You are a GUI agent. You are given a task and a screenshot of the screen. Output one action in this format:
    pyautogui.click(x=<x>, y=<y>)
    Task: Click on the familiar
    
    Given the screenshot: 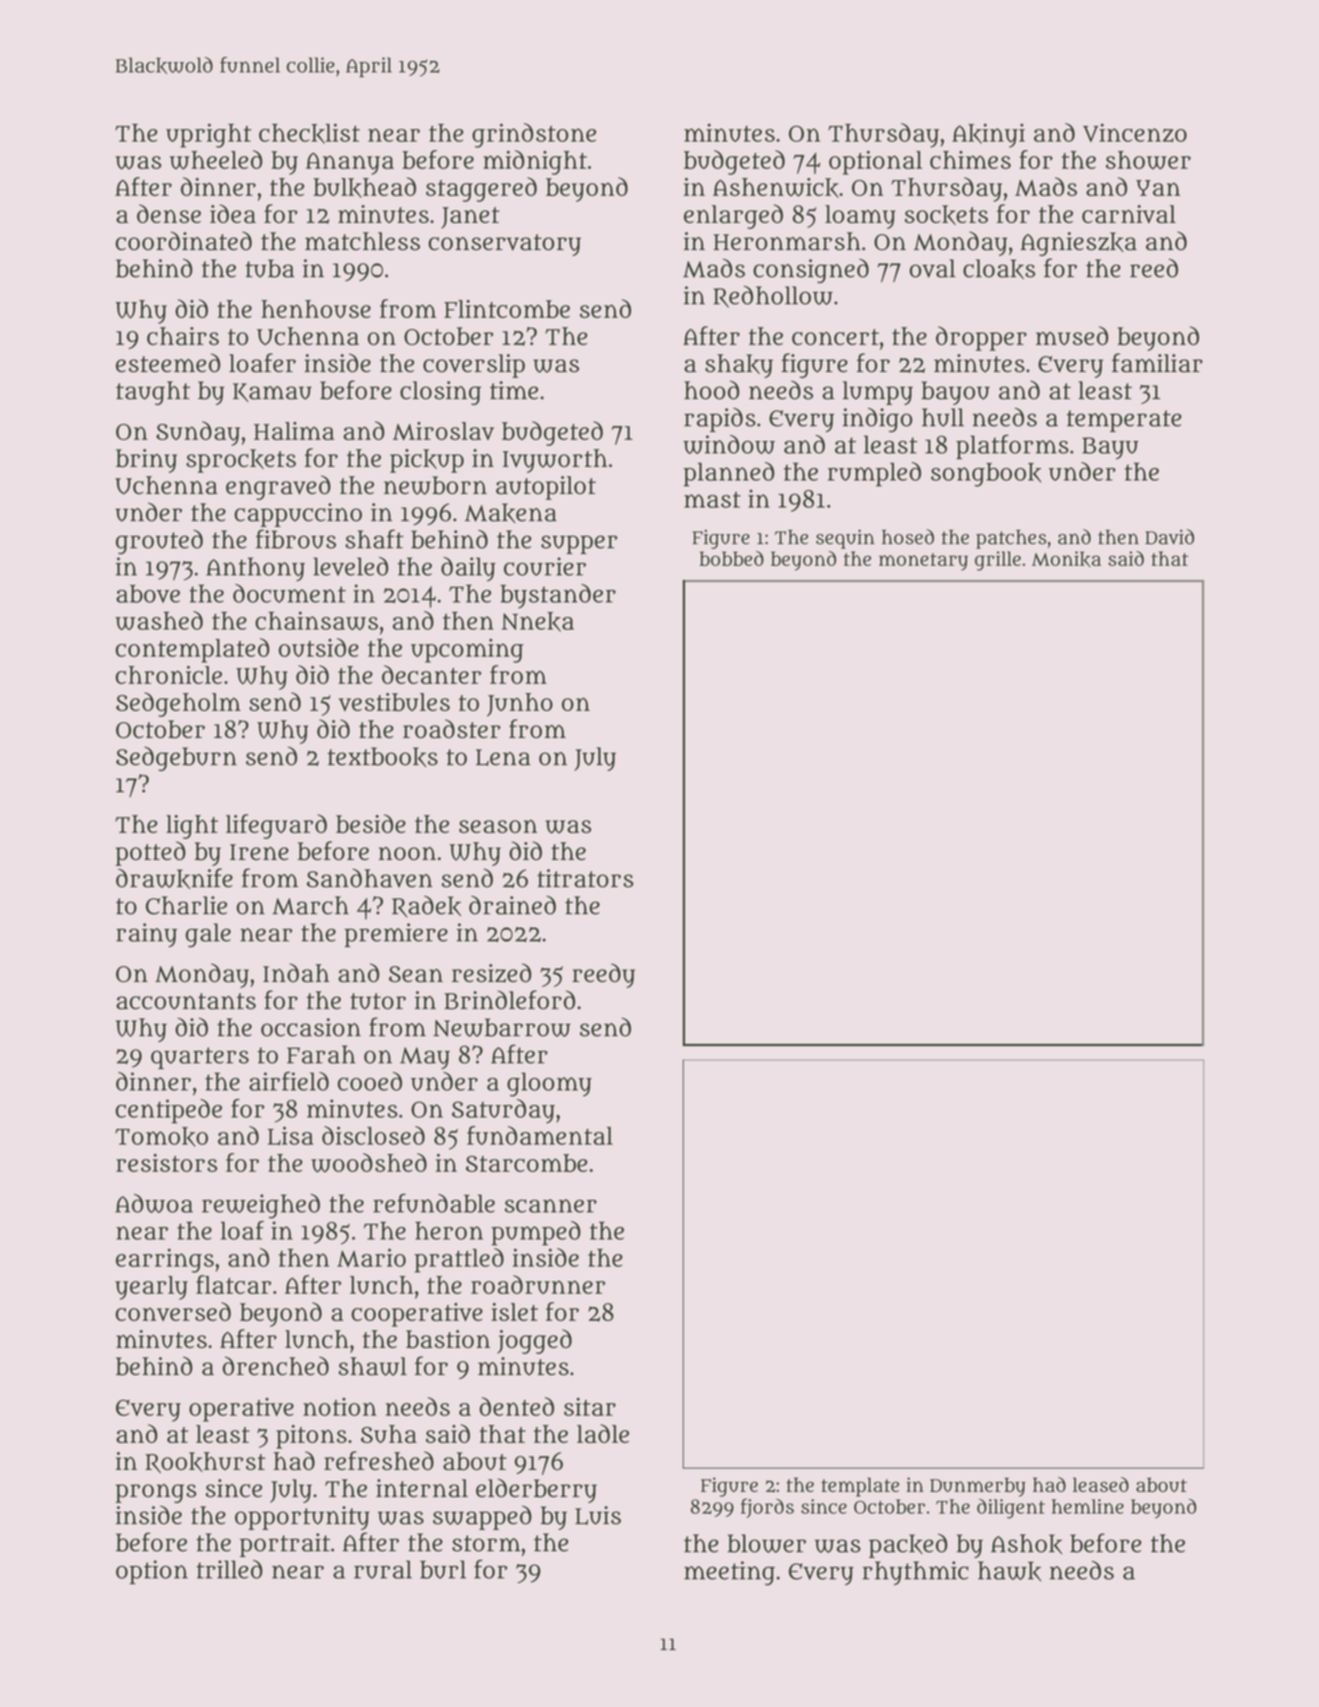 What is the action you would take?
    pyautogui.click(x=1157, y=363)
